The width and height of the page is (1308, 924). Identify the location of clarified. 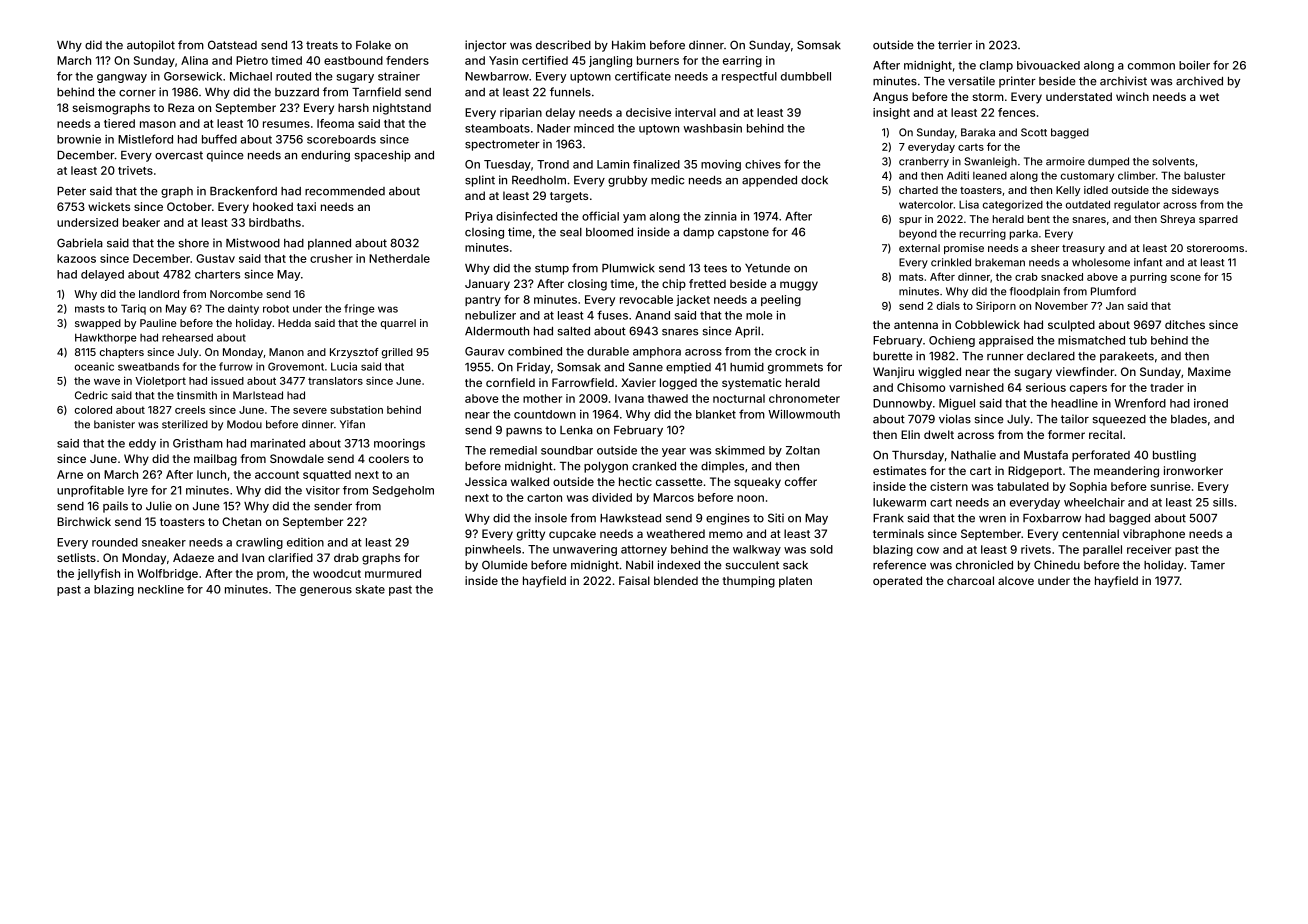
(290, 557).
